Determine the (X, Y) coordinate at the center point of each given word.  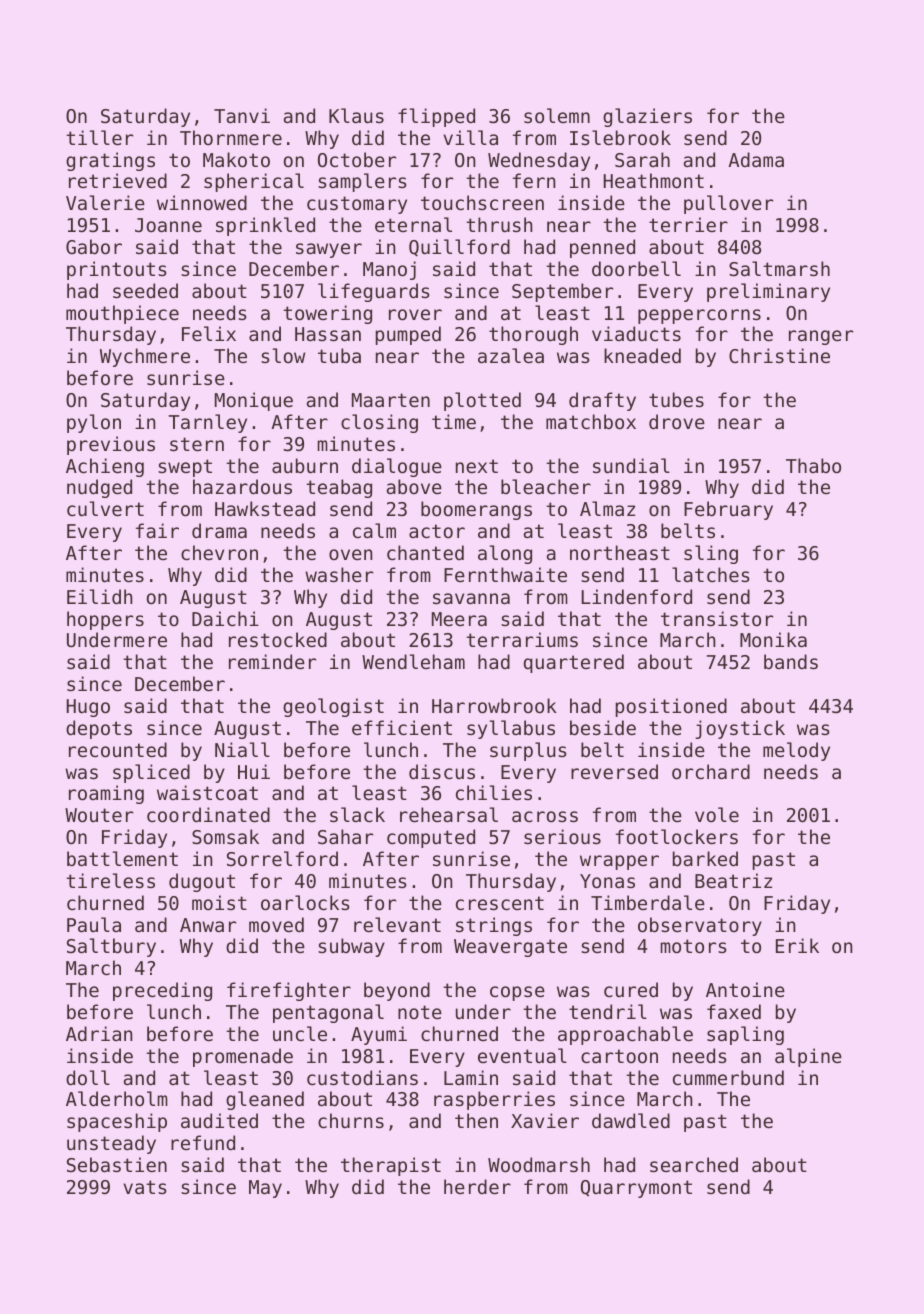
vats (144, 1187)
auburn (305, 465)
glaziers (647, 117)
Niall (242, 749)
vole (717, 814)
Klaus (356, 115)
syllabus (511, 729)
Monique (254, 401)
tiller (99, 137)
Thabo (813, 465)
